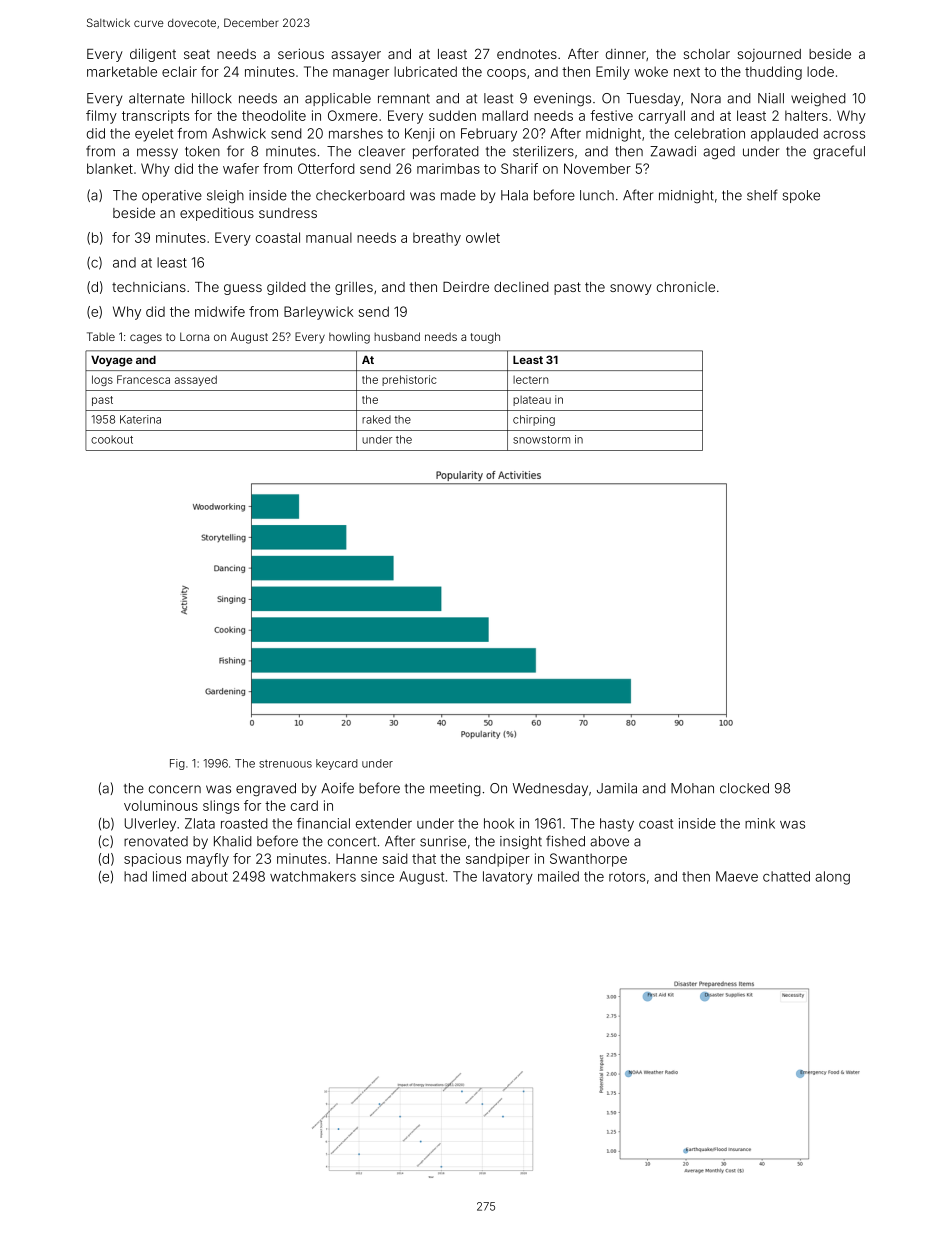 The image size is (952, 1233). I want to click on applicable, so click(338, 99).
